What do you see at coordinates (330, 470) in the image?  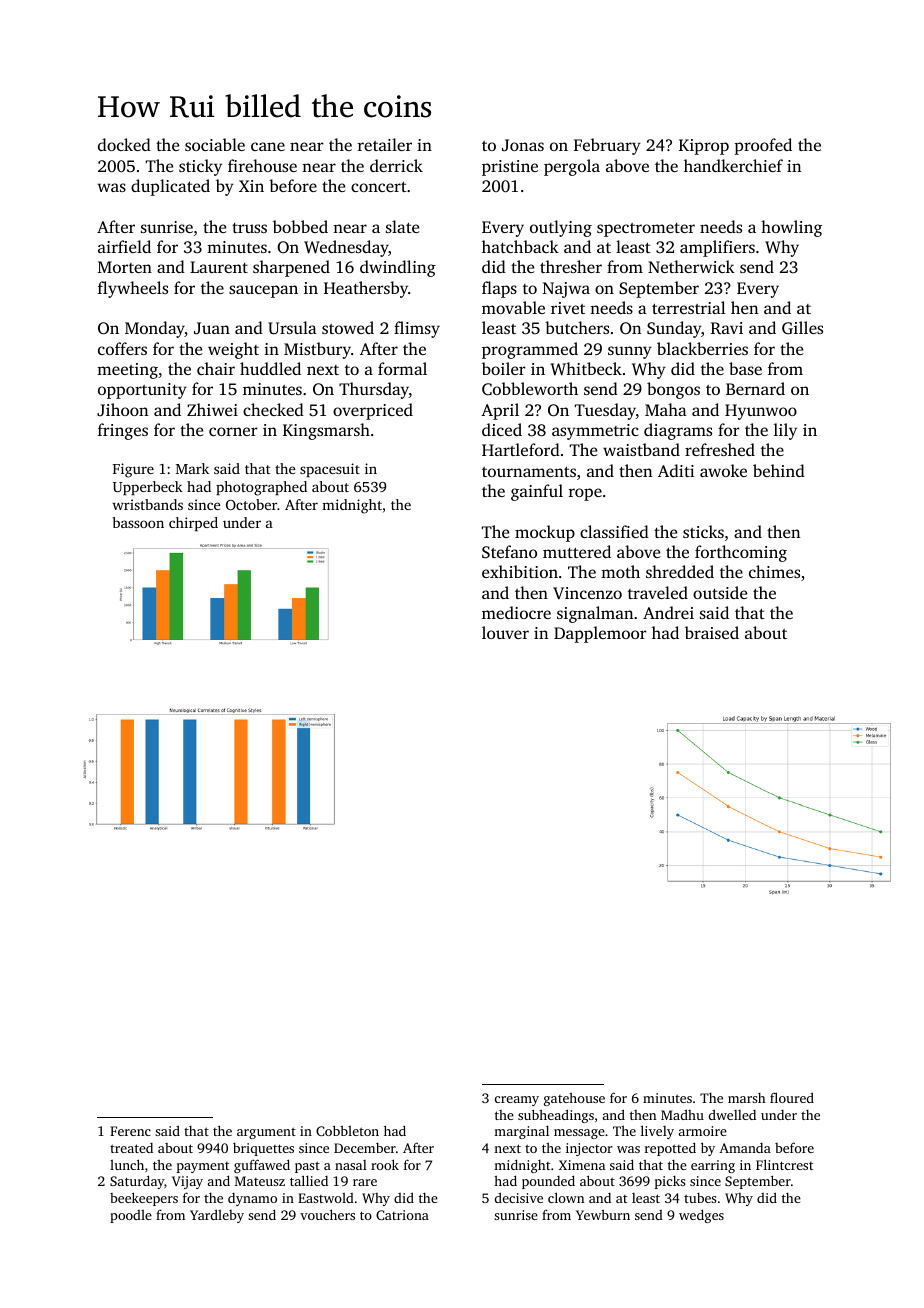 I see `spacesuit` at bounding box center [330, 470].
